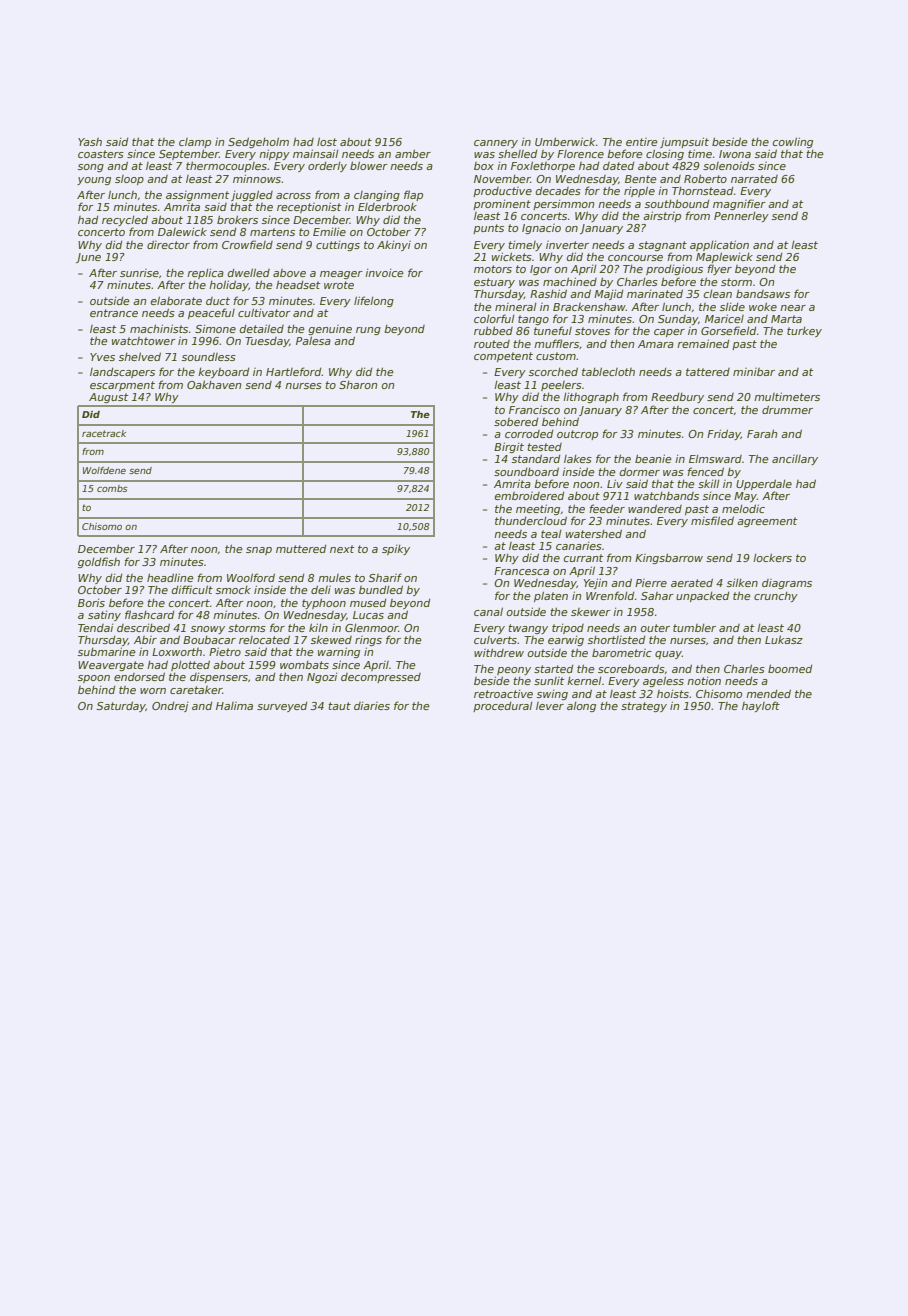  I want to click on Emilie, so click(329, 232).
